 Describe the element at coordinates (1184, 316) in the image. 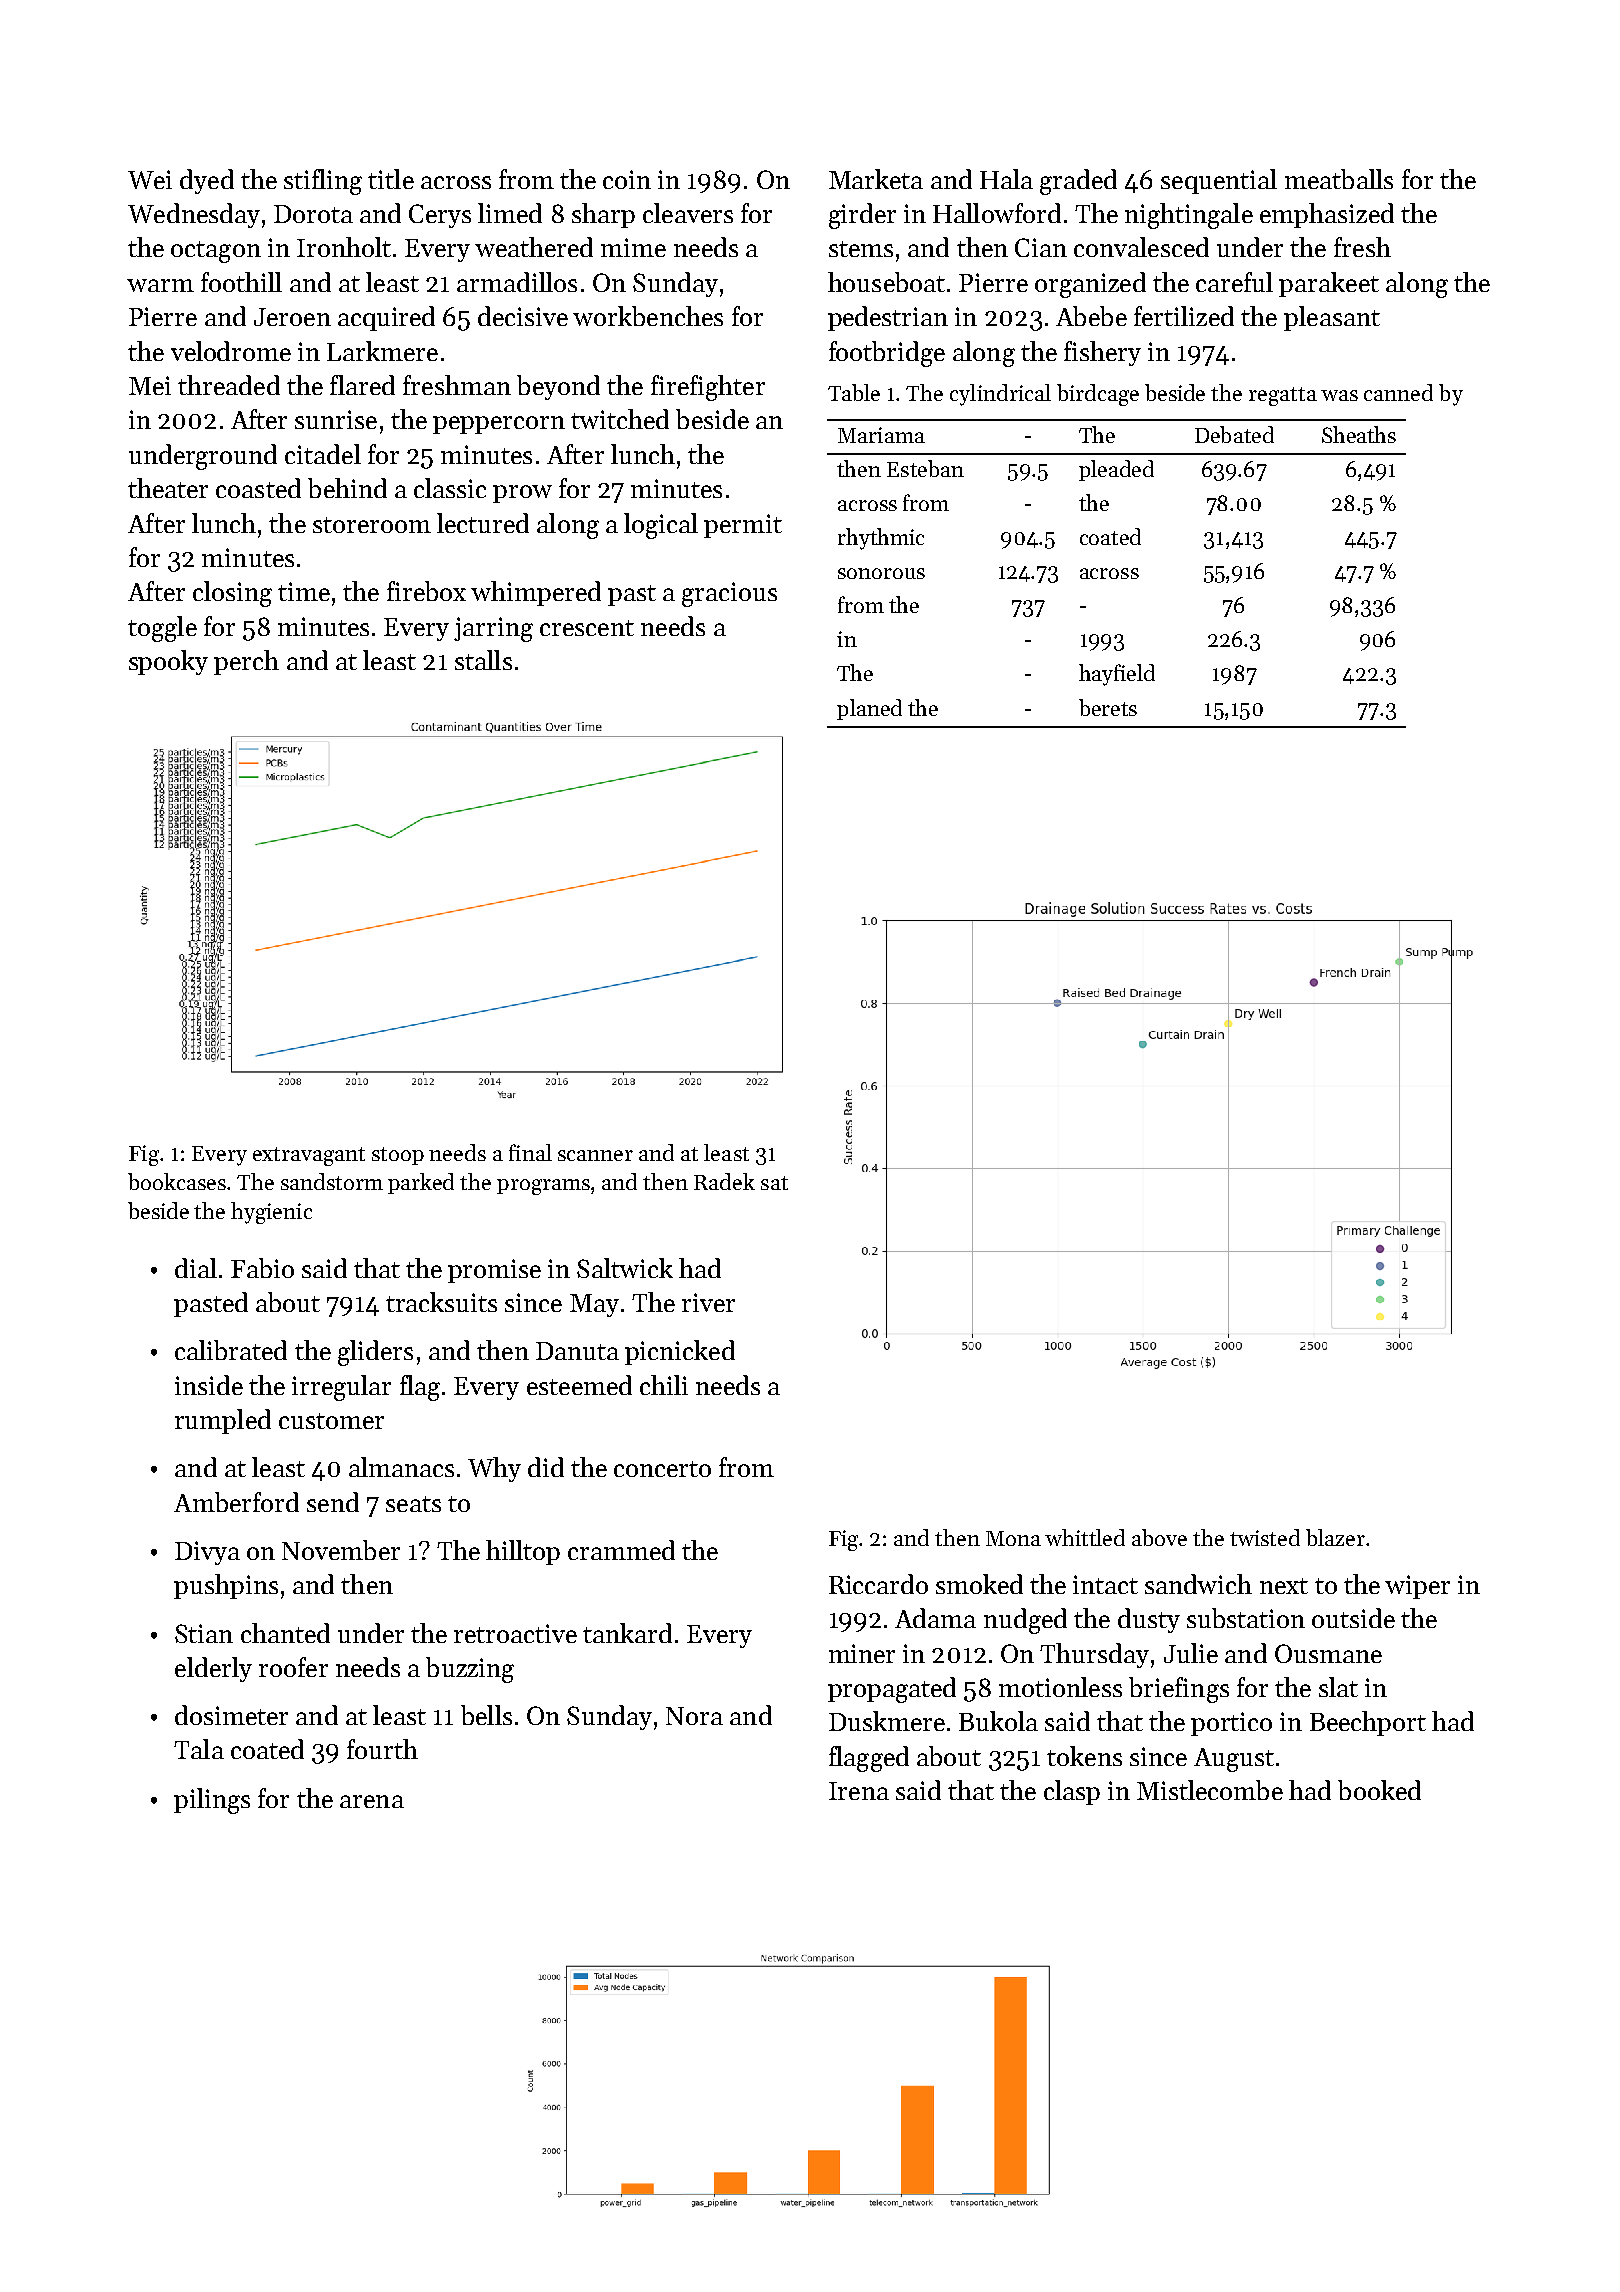

I see `fertilized` at that location.
